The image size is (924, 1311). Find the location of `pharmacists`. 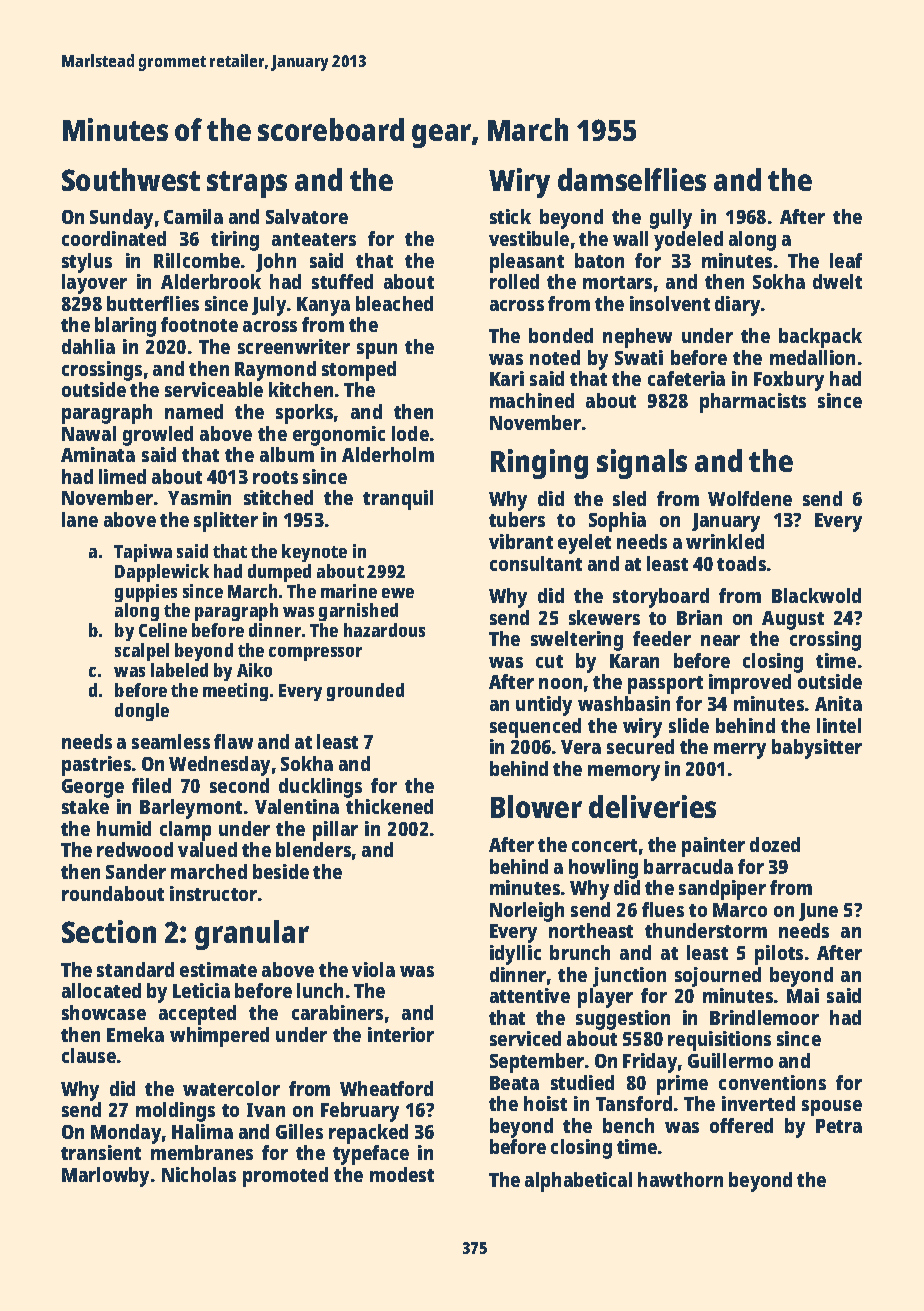

pharmacists is located at coordinates (753, 403).
